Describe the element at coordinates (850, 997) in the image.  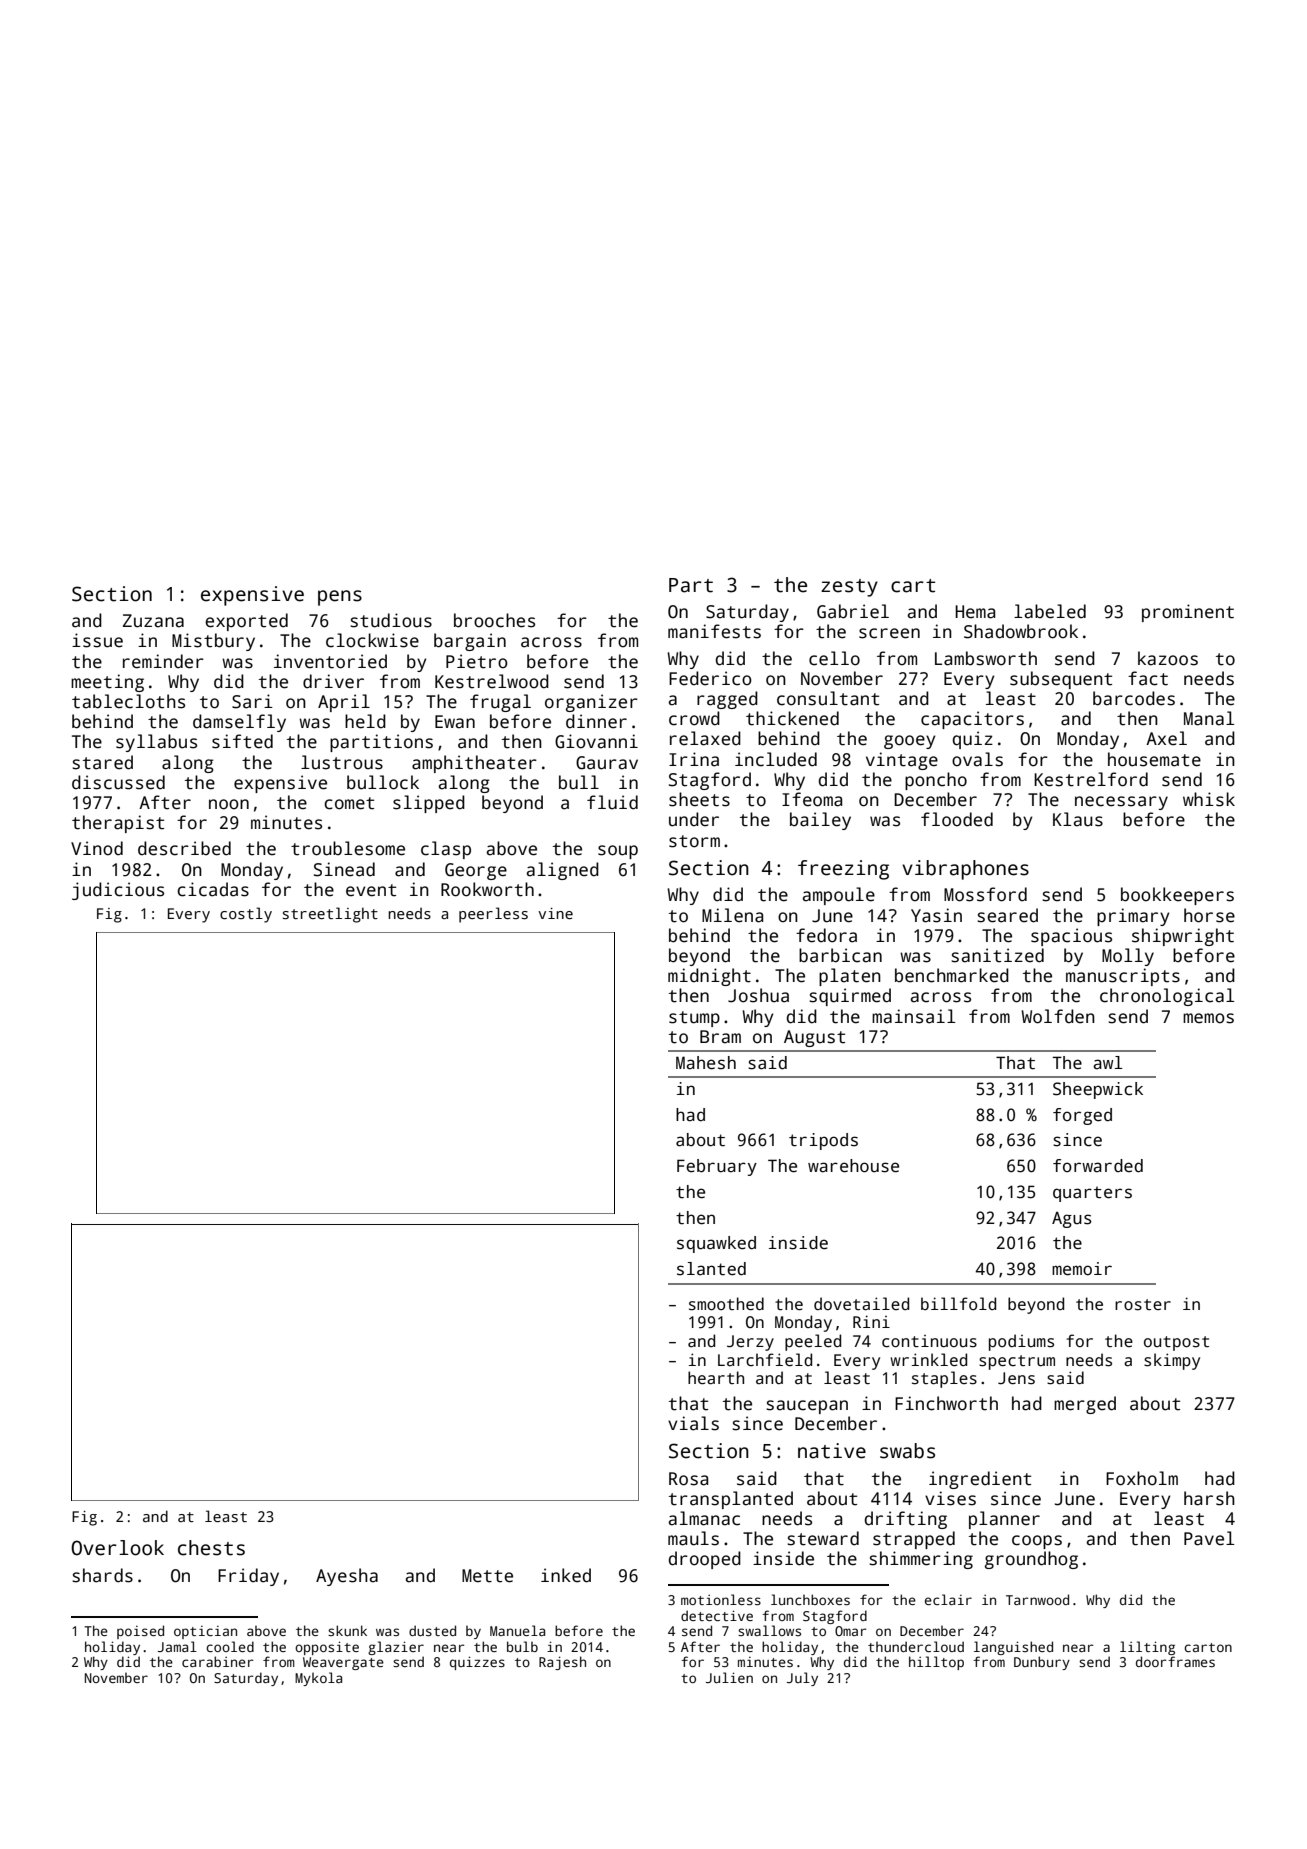
I see `squirmed` at that location.
